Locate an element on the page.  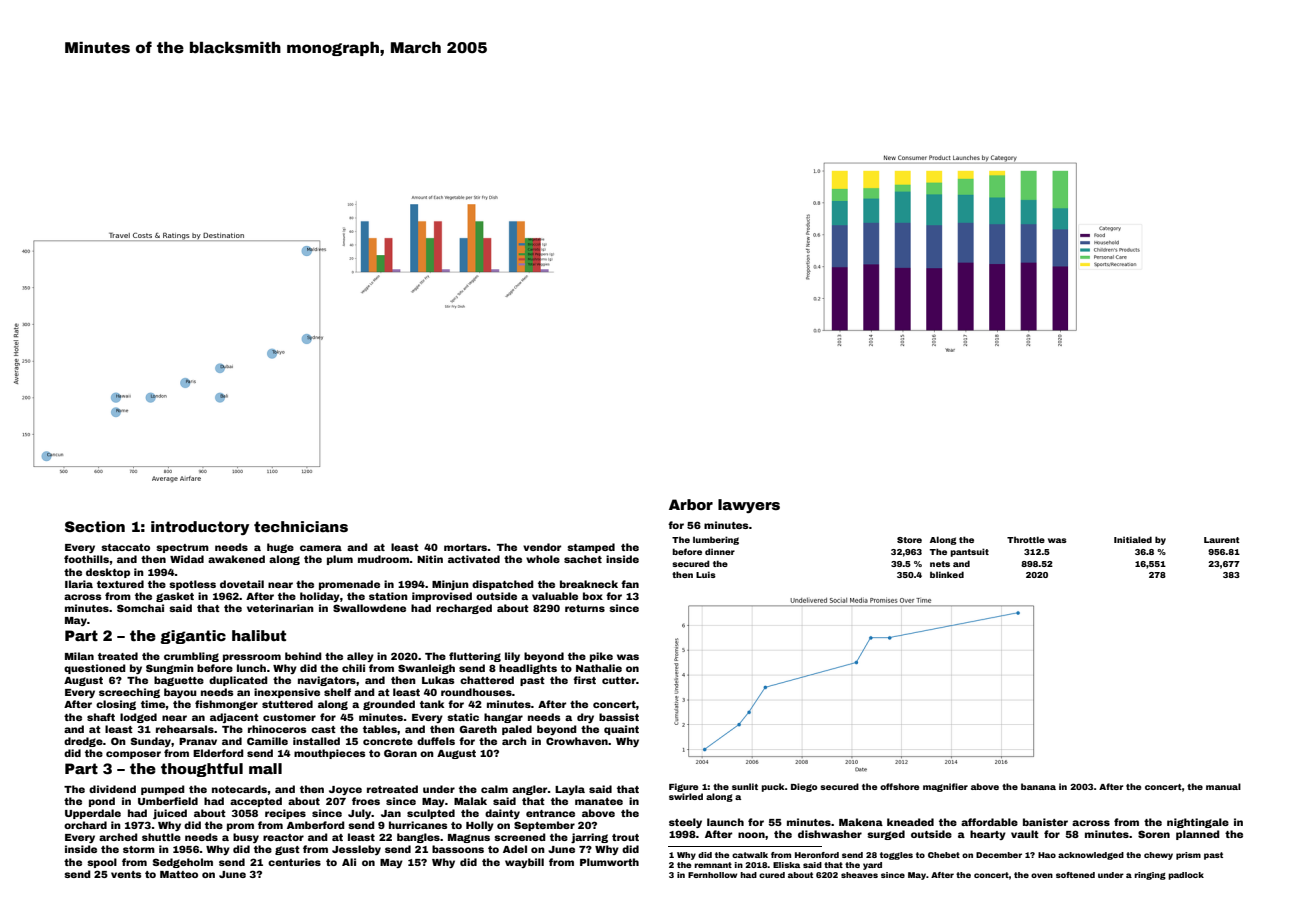
sunlit is located at coordinates (745, 786).
